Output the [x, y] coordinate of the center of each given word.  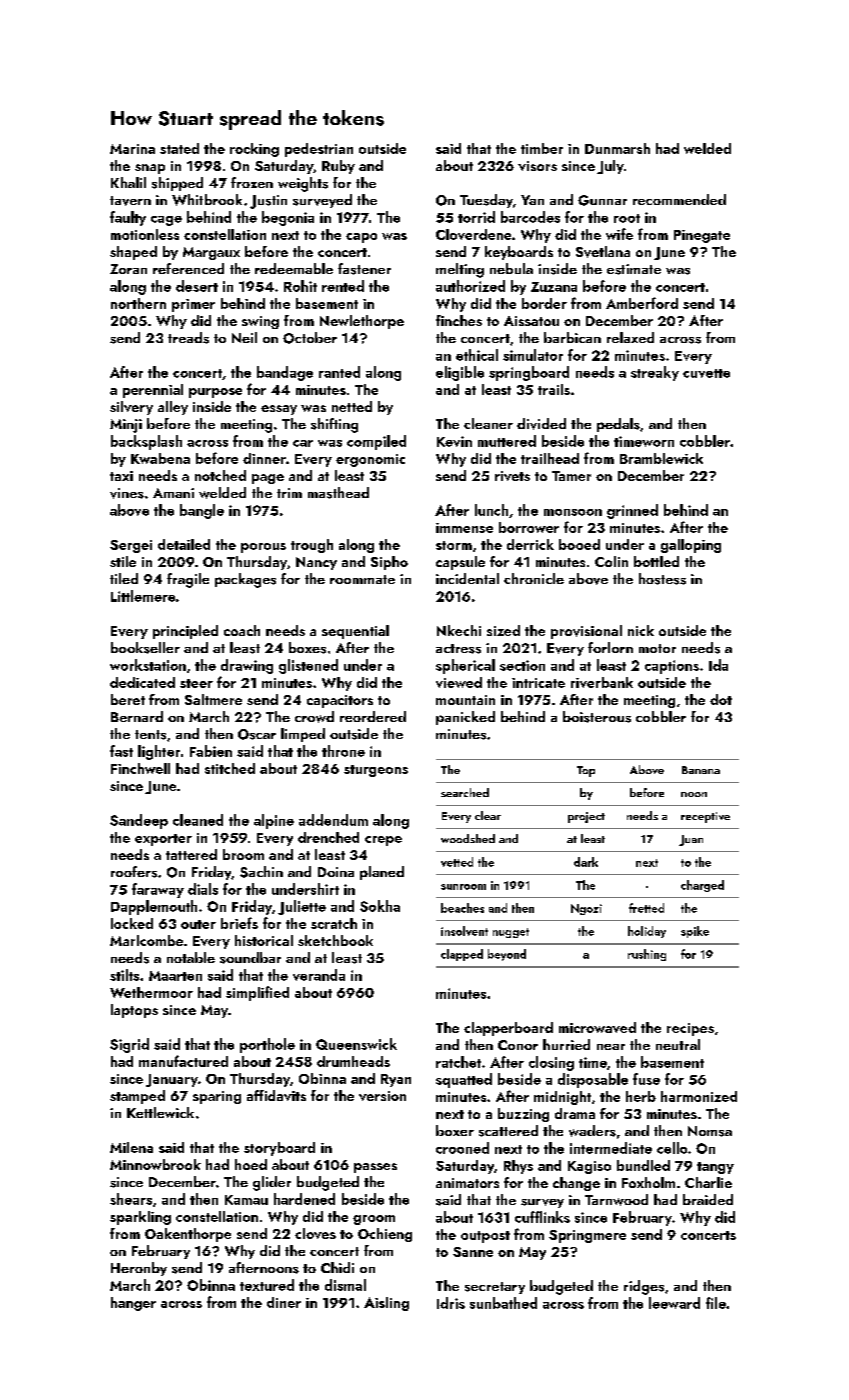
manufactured [183, 1061]
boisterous [597, 717]
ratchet [458, 1062]
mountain [465, 700]
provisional [586, 632]
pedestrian [319, 150]
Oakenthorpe [188, 1235]
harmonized [699, 1096]
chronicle [534, 578]
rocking [254, 150]
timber [542, 148]
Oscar [257, 734]
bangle [202, 511]
